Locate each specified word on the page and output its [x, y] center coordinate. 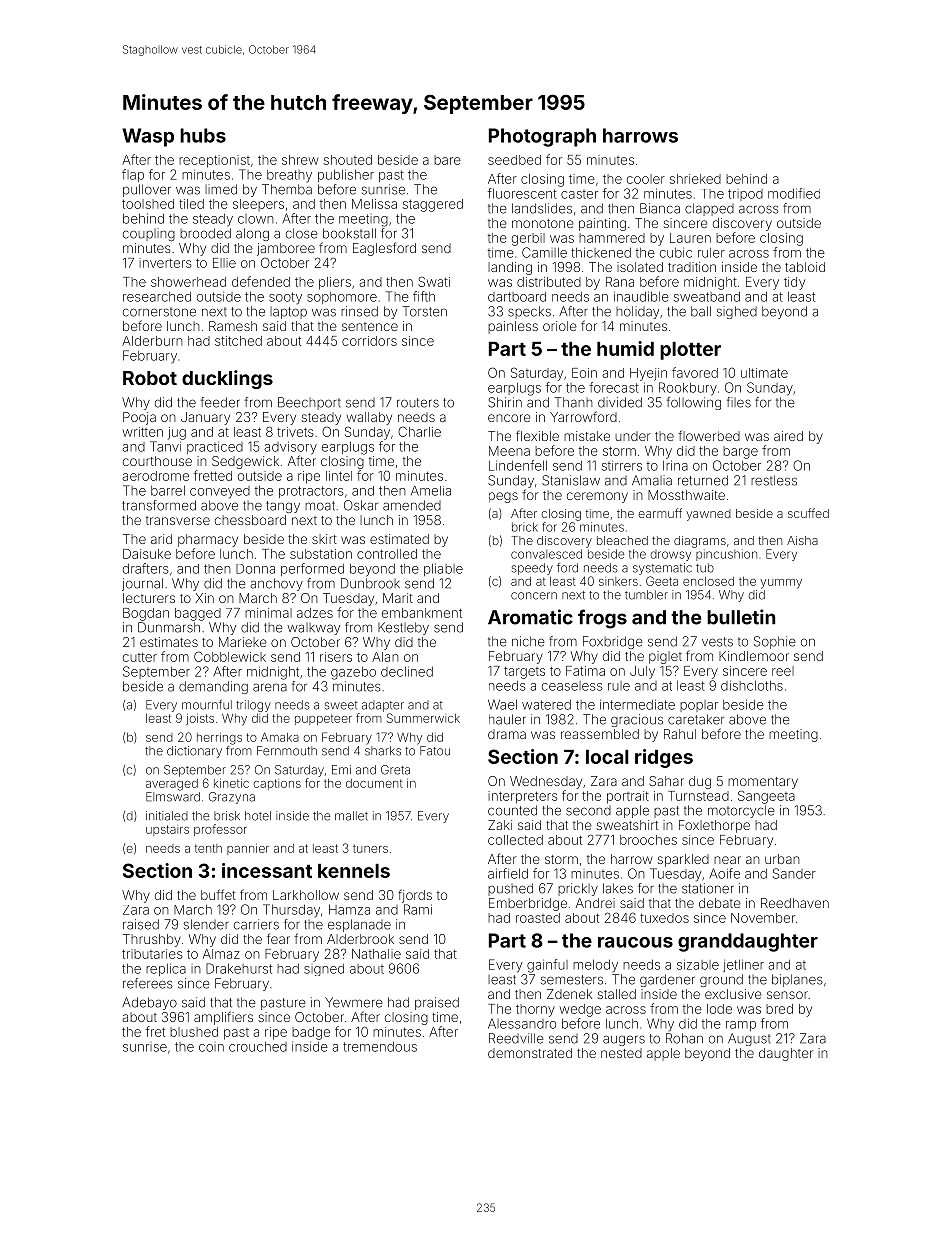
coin [211, 1048]
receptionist [214, 161]
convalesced [546, 554]
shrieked [695, 179]
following [694, 403]
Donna [255, 569]
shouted [348, 160]
